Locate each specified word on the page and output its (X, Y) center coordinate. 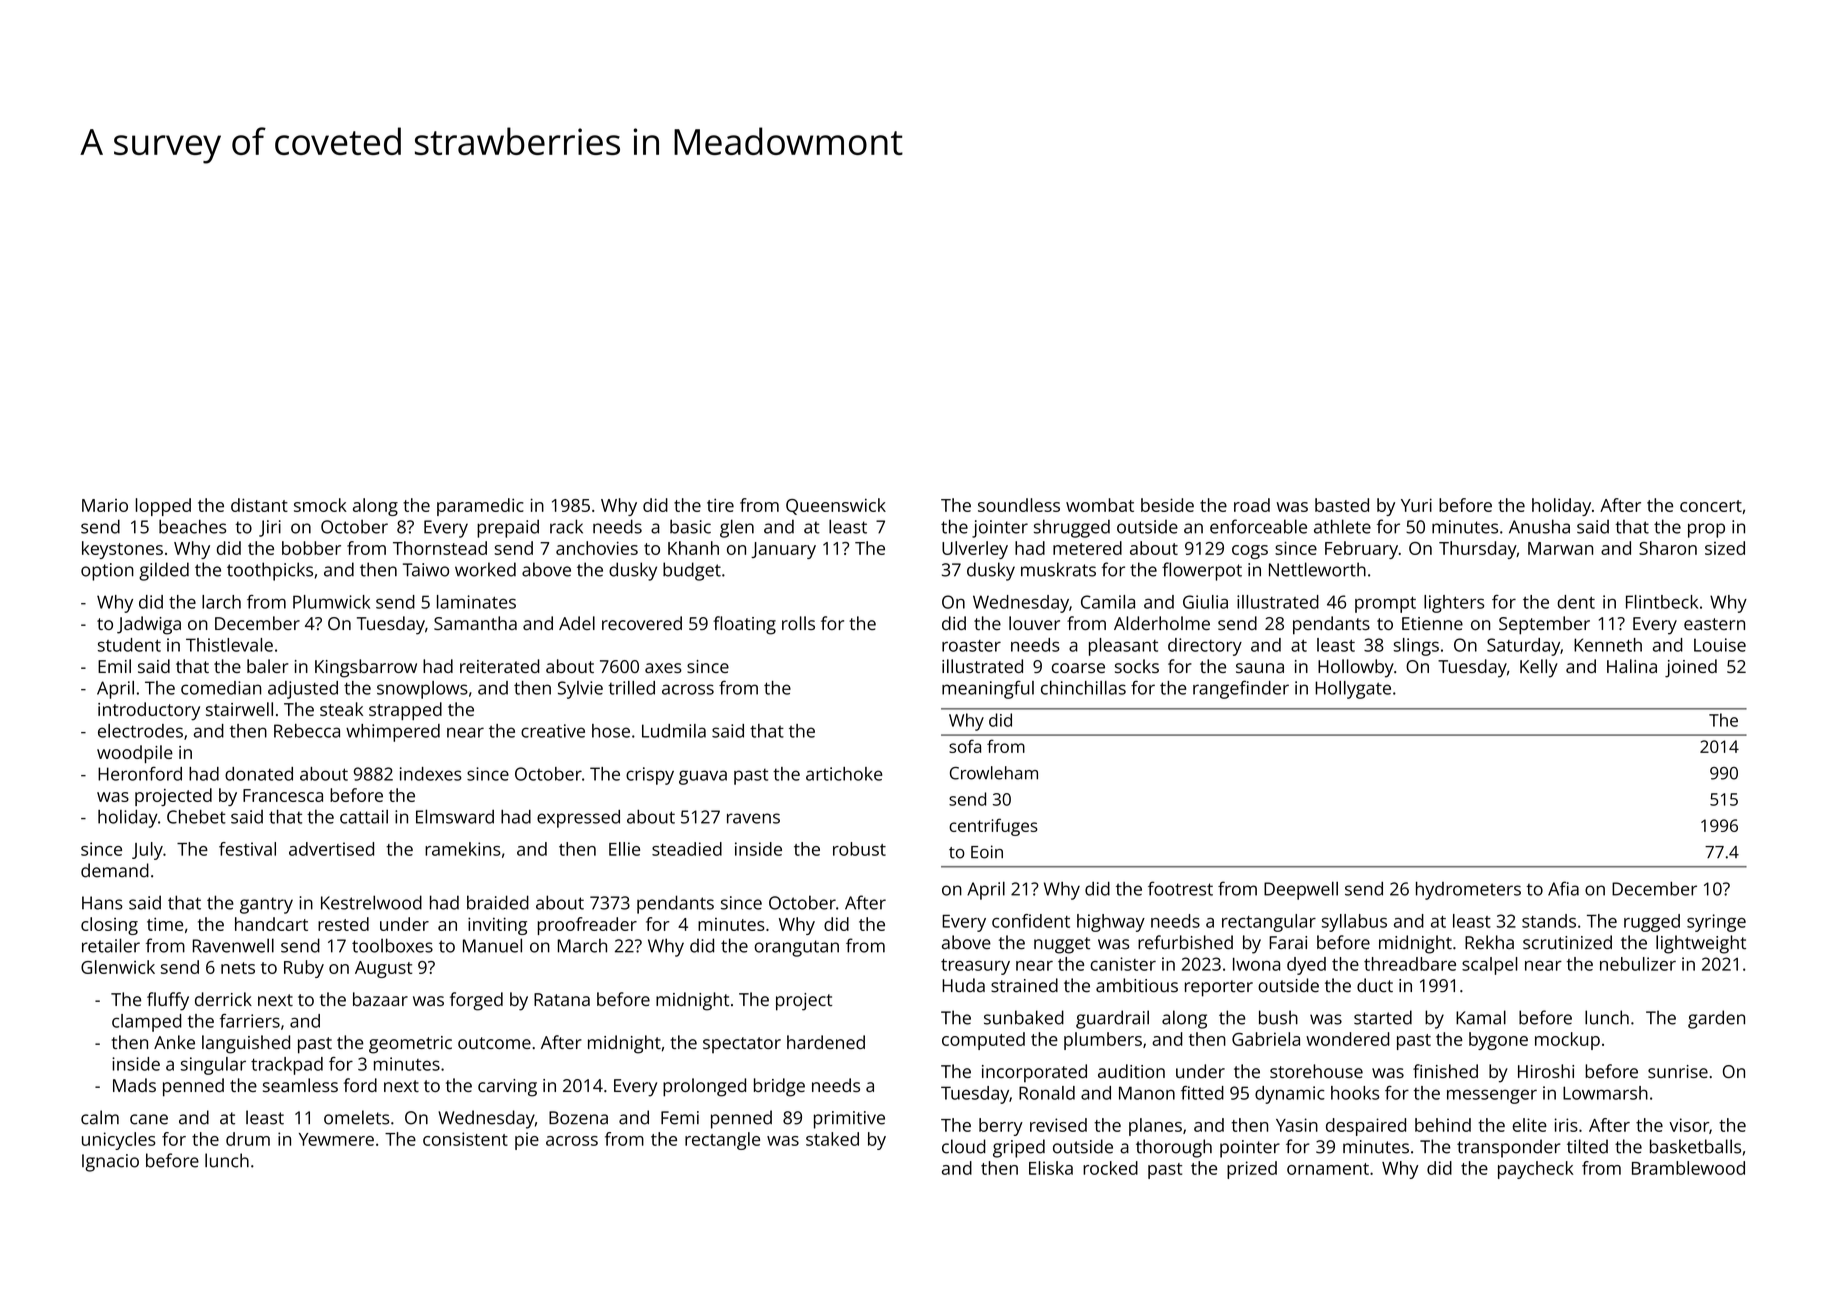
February (1361, 550)
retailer (111, 945)
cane (149, 1119)
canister (1123, 964)
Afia (1563, 888)
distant (259, 505)
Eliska (1051, 1168)
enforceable (1258, 526)
